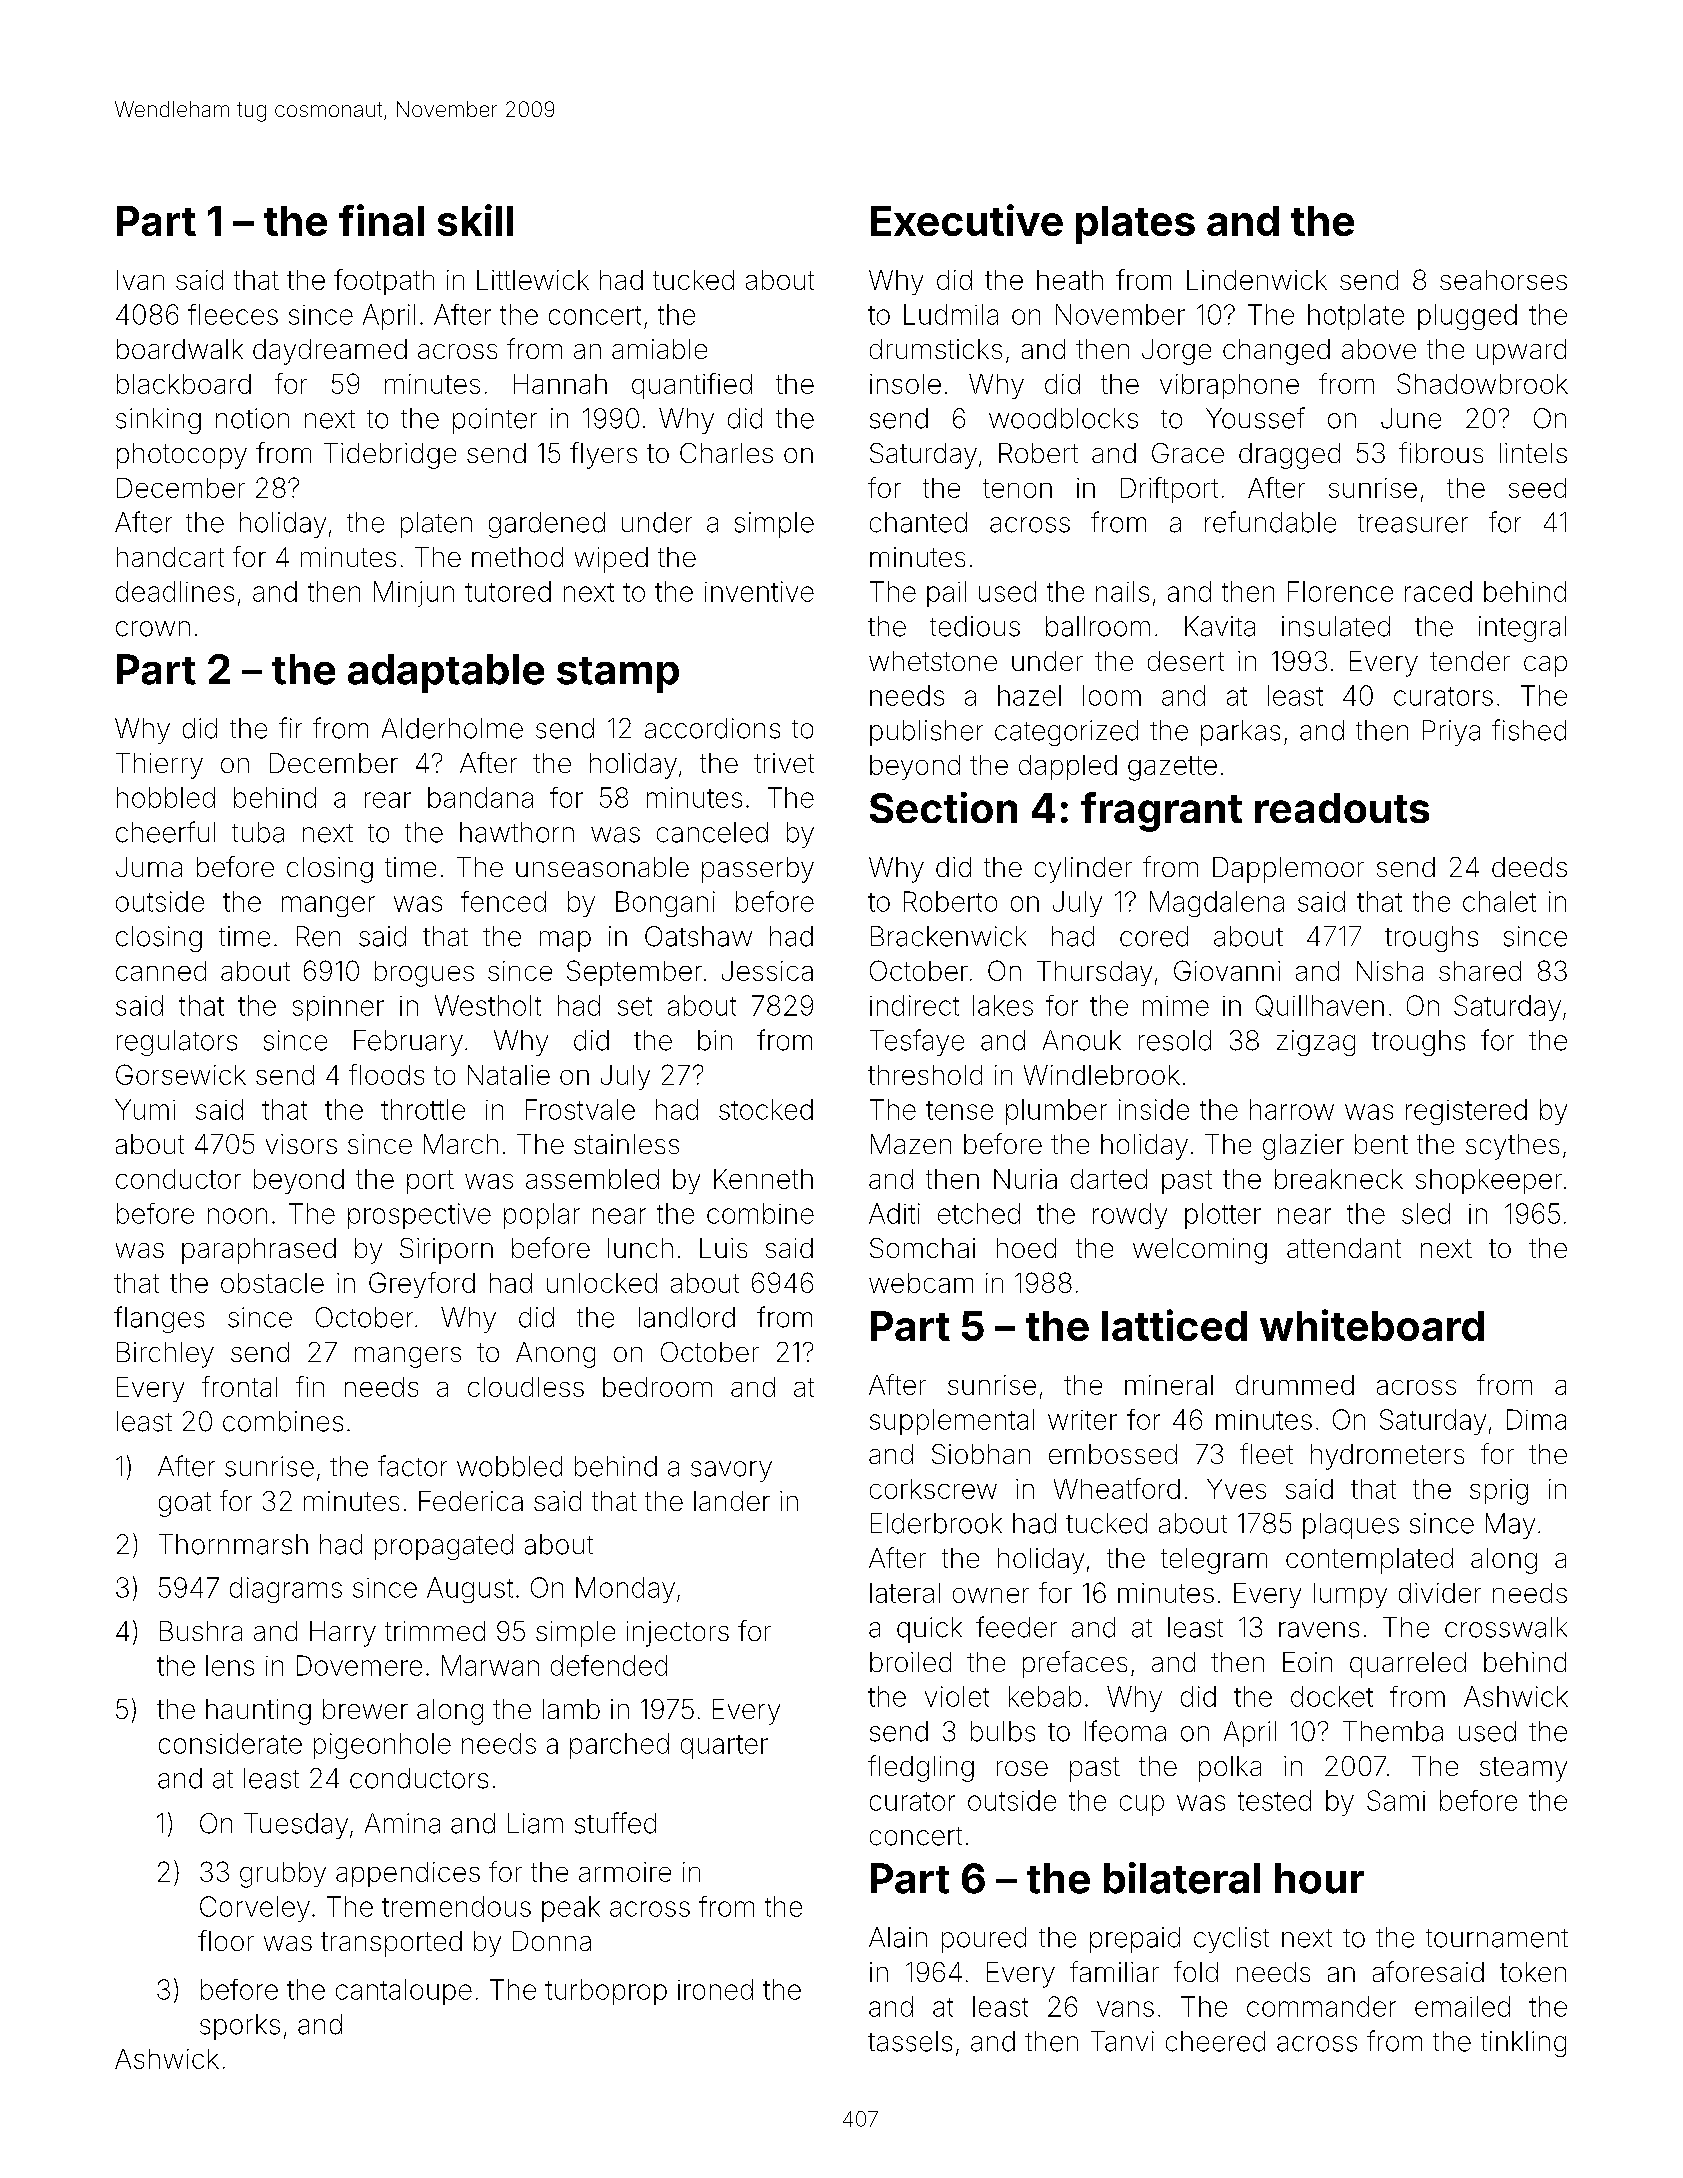  What do you see at coordinates (283, 1875) in the screenshot?
I see `grubby` at bounding box center [283, 1875].
